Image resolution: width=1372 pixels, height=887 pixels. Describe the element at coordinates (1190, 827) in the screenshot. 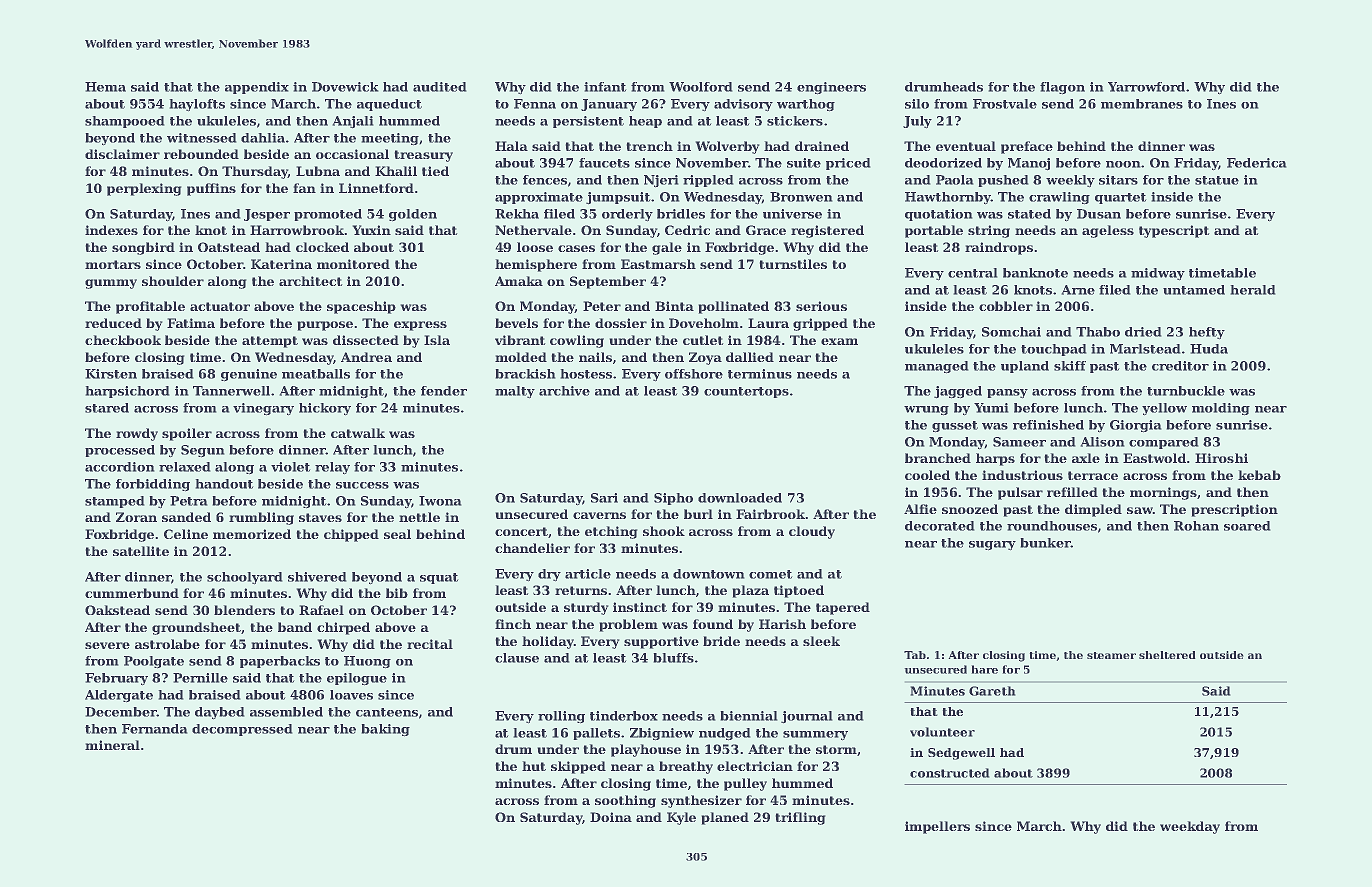

I see `weekday` at that location.
